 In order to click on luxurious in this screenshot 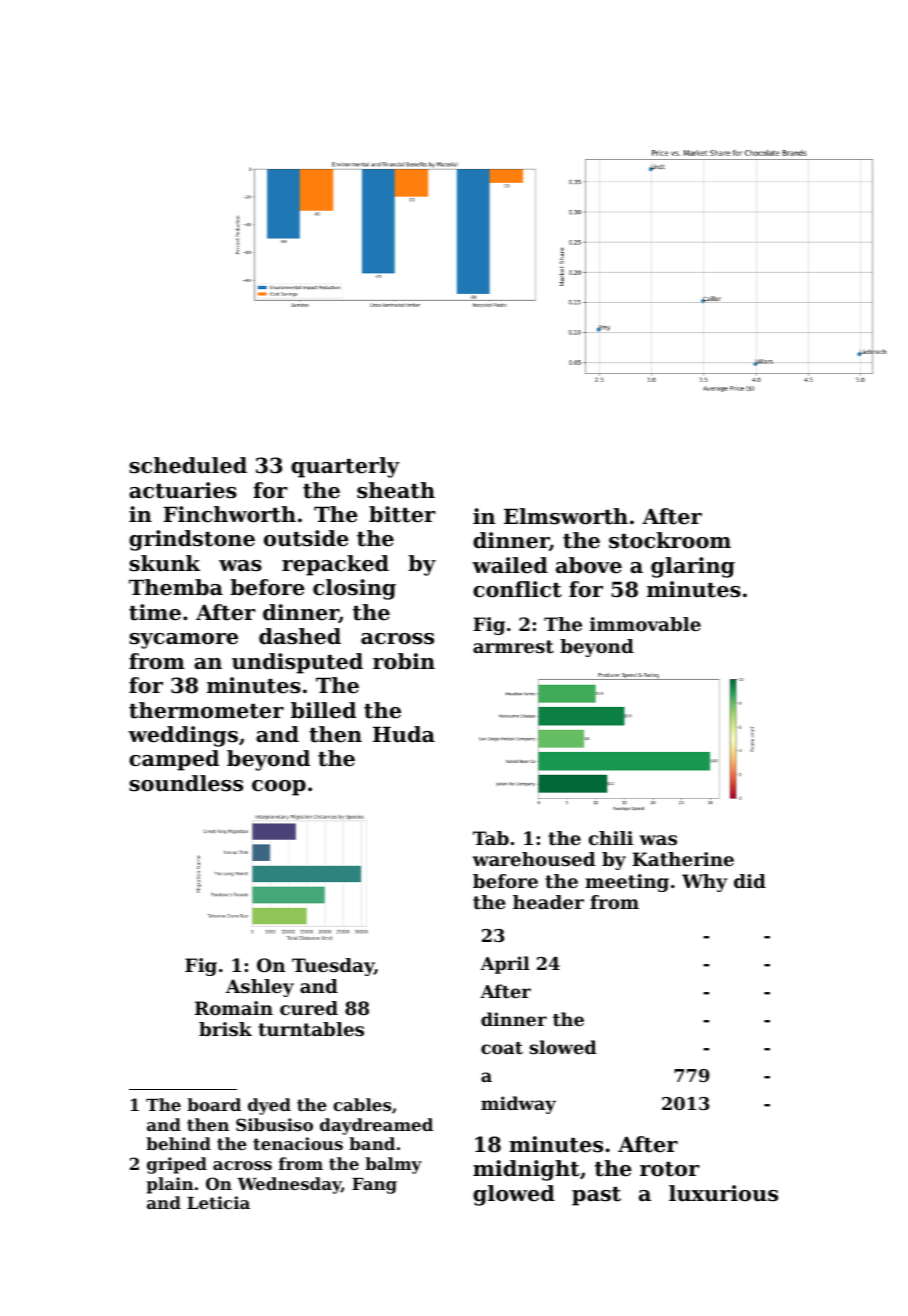, I will do `click(723, 1193)`.
